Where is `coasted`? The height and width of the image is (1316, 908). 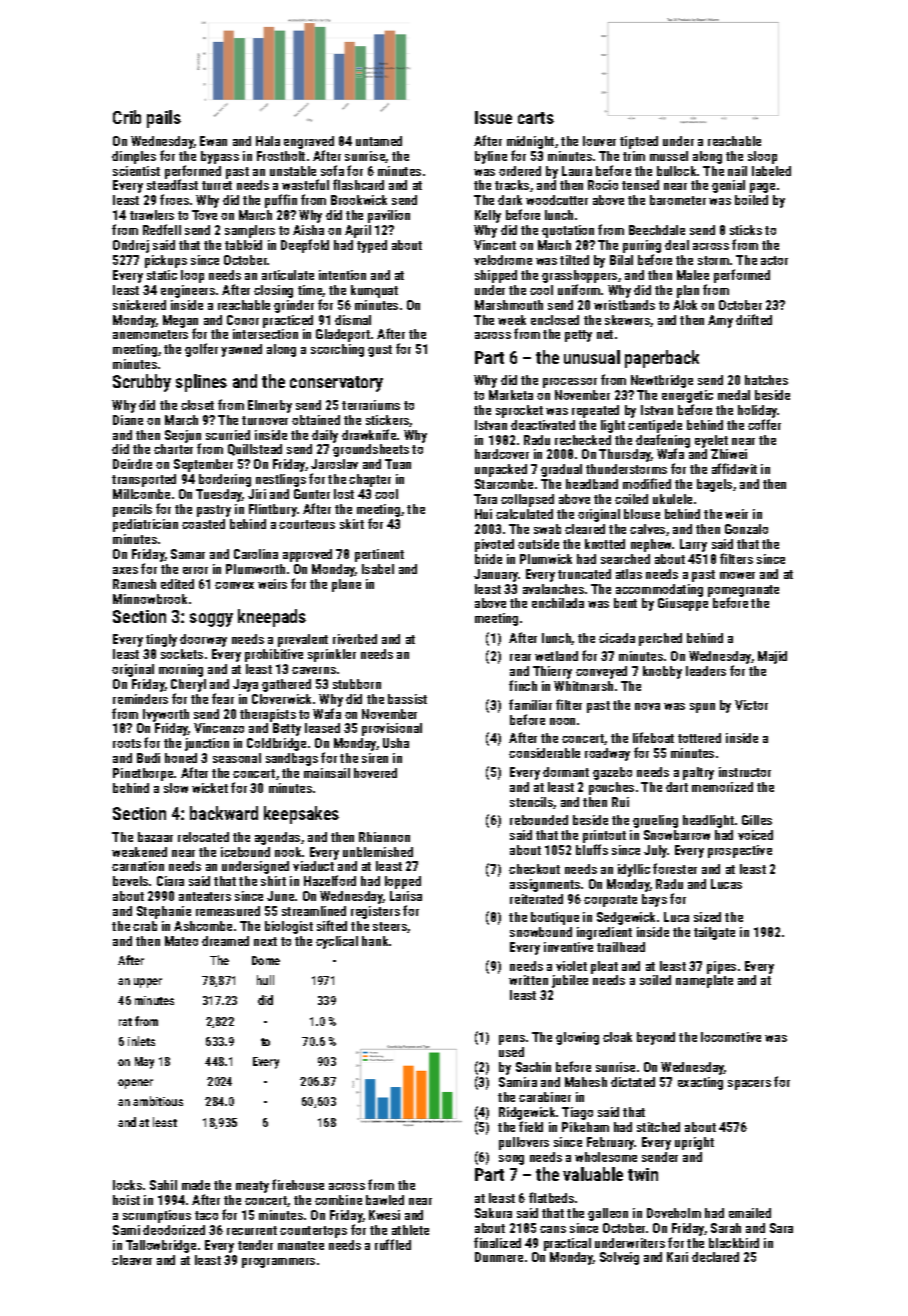
coasted is located at coordinates (203, 524).
